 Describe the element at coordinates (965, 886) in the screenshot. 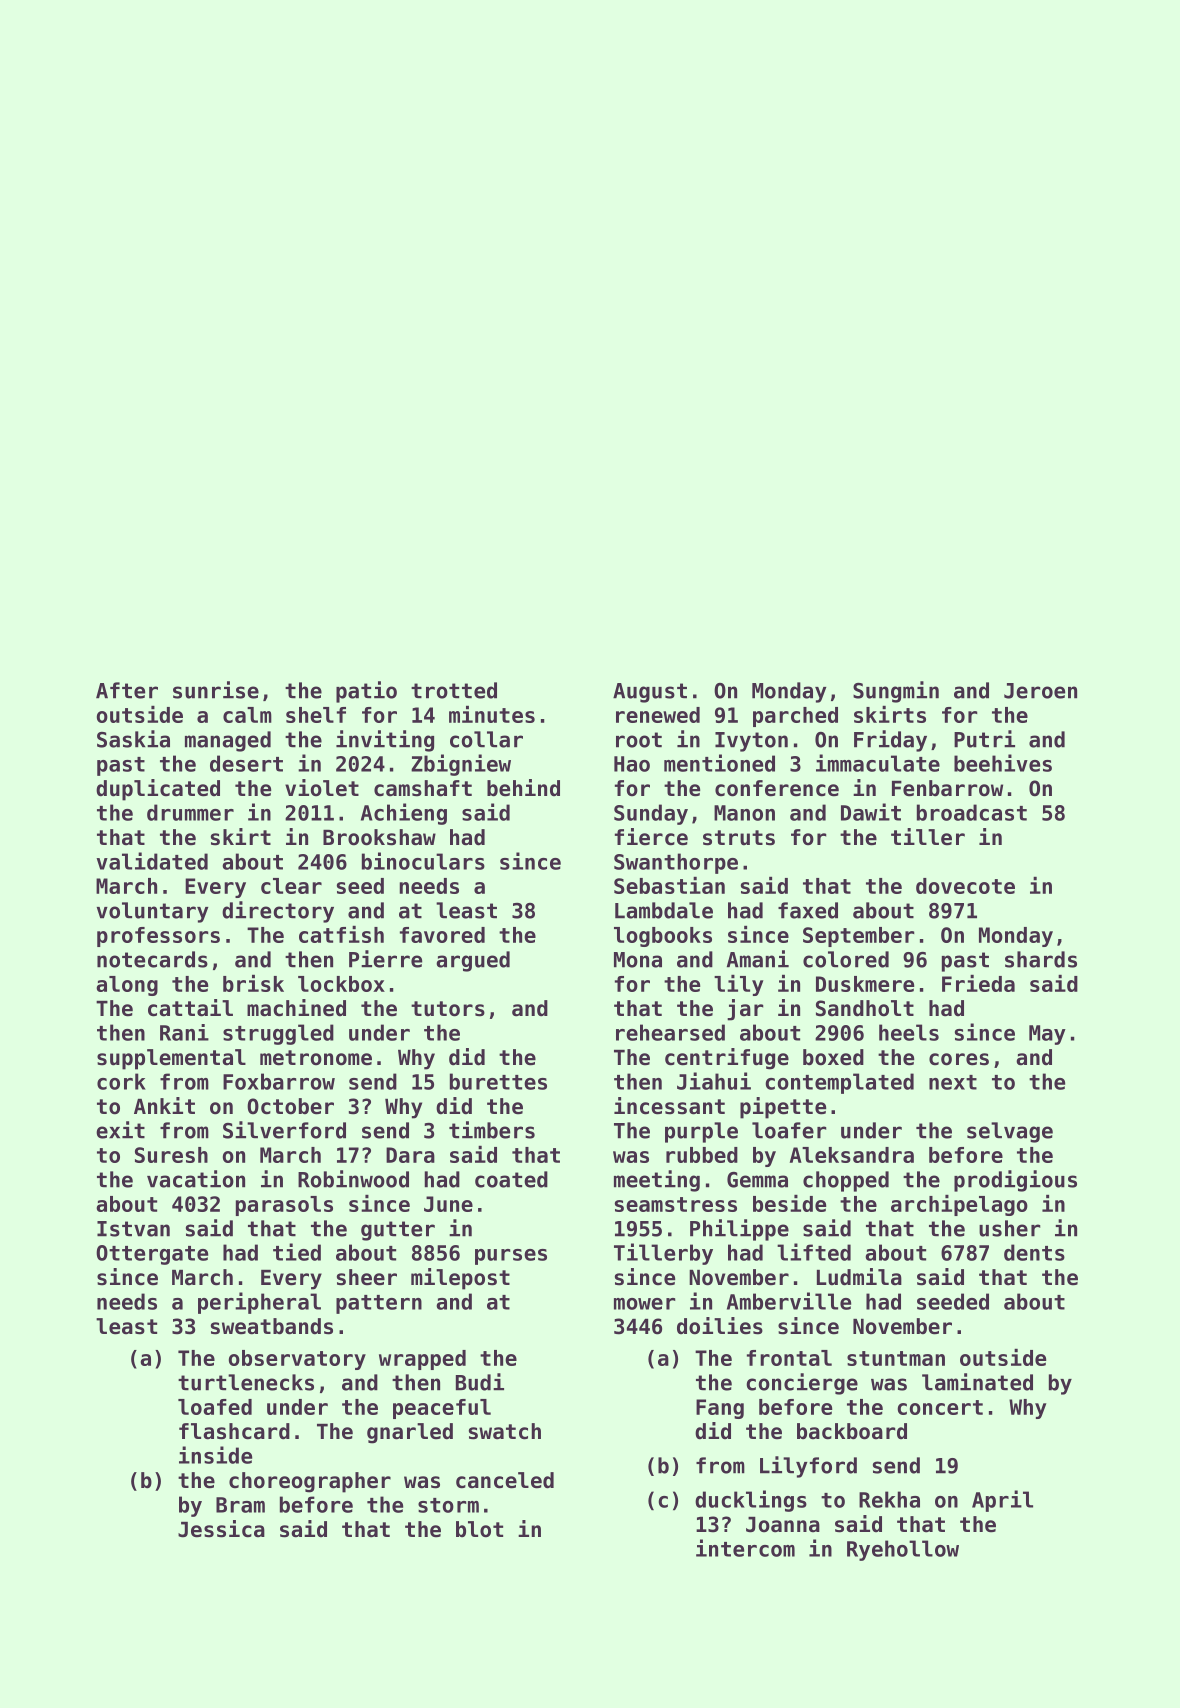

I see `dovecote` at that location.
